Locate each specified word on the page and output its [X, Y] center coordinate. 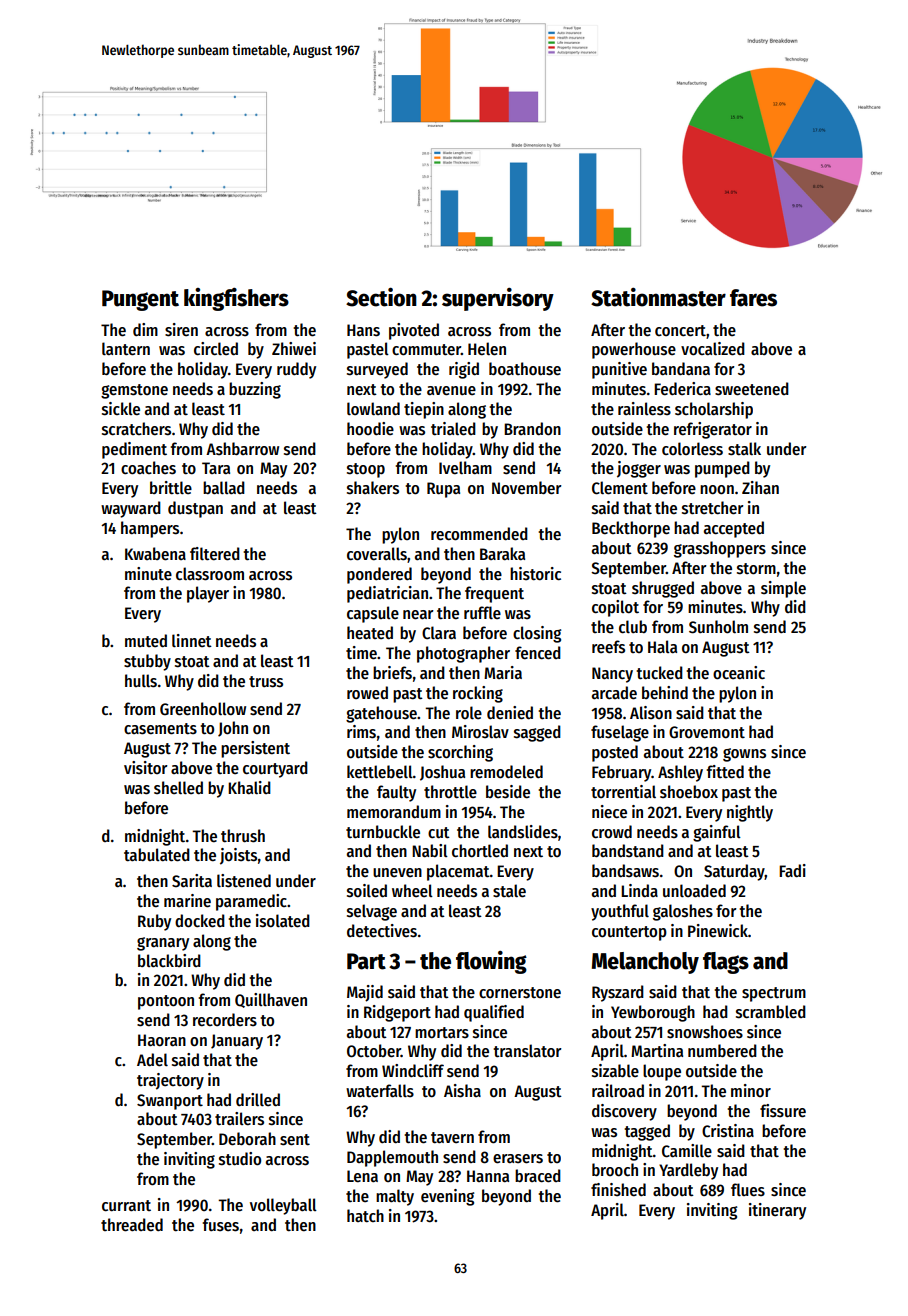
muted [146, 641]
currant [126, 1206]
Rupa [443, 490]
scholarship [714, 410]
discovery [624, 1112]
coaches [148, 468]
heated [370, 633]
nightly [750, 813]
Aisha [462, 1091]
